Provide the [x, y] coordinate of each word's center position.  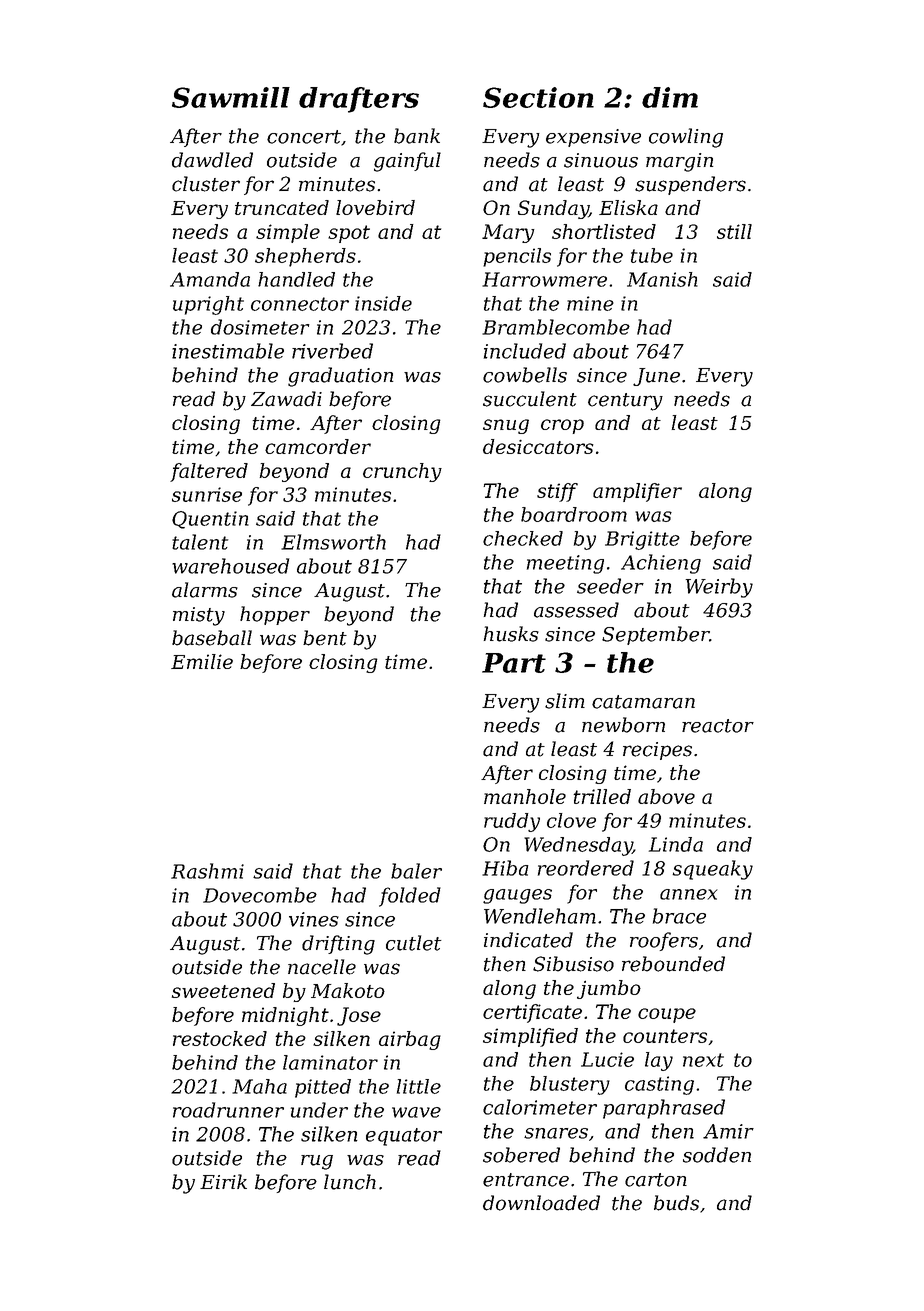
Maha [259, 1086]
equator [404, 1137]
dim [670, 97]
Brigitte [642, 540]
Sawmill [231, 97]
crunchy [402, 472]
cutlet [413, 943]
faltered [209, 472]
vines [314, 919]
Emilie [202, 661]
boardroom [574, 514]
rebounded [673, 964]
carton [656, 1180]
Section [538, 97]
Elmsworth [333, 542]
